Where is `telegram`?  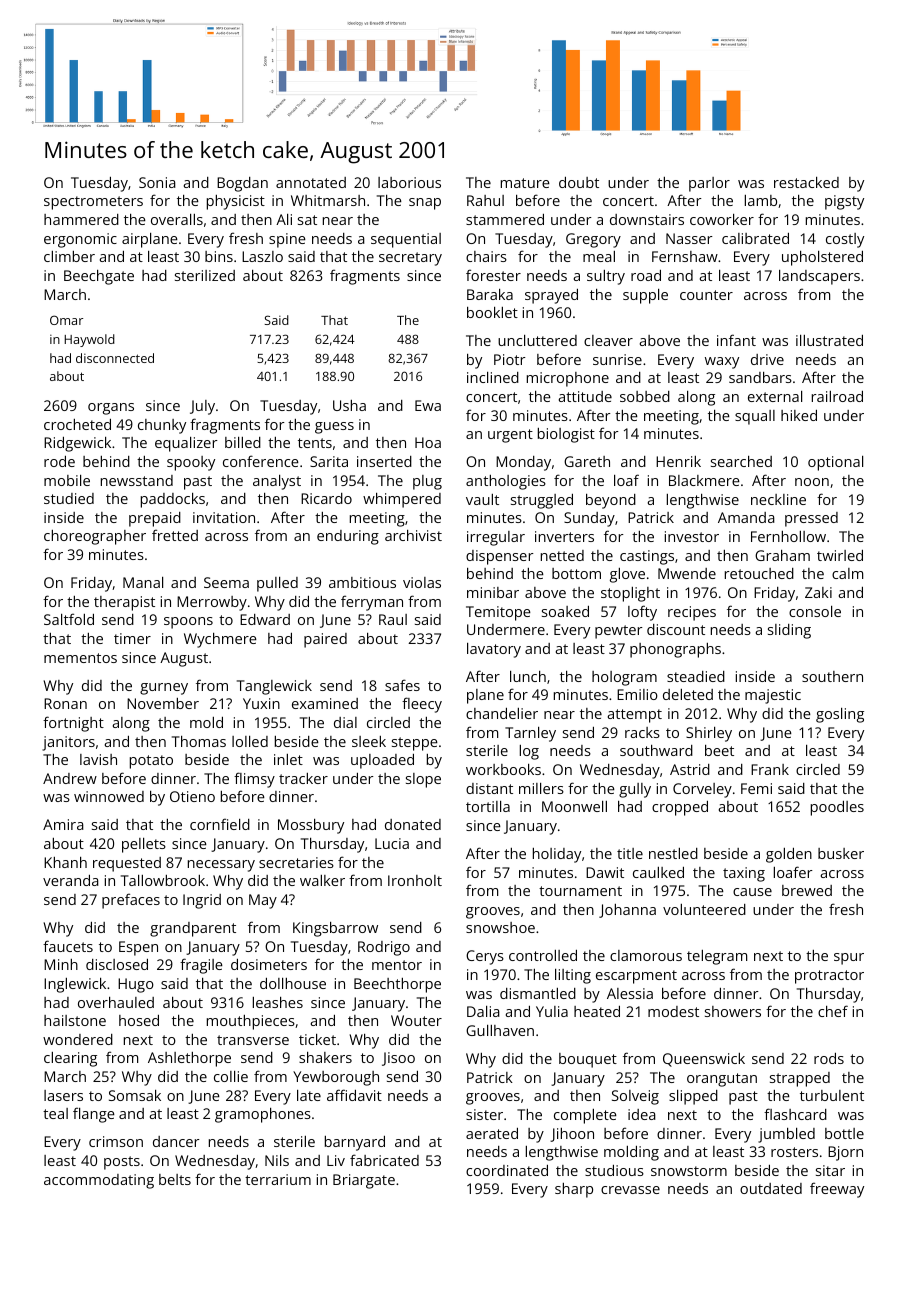
telegram is located at coordinates (717, 957).
